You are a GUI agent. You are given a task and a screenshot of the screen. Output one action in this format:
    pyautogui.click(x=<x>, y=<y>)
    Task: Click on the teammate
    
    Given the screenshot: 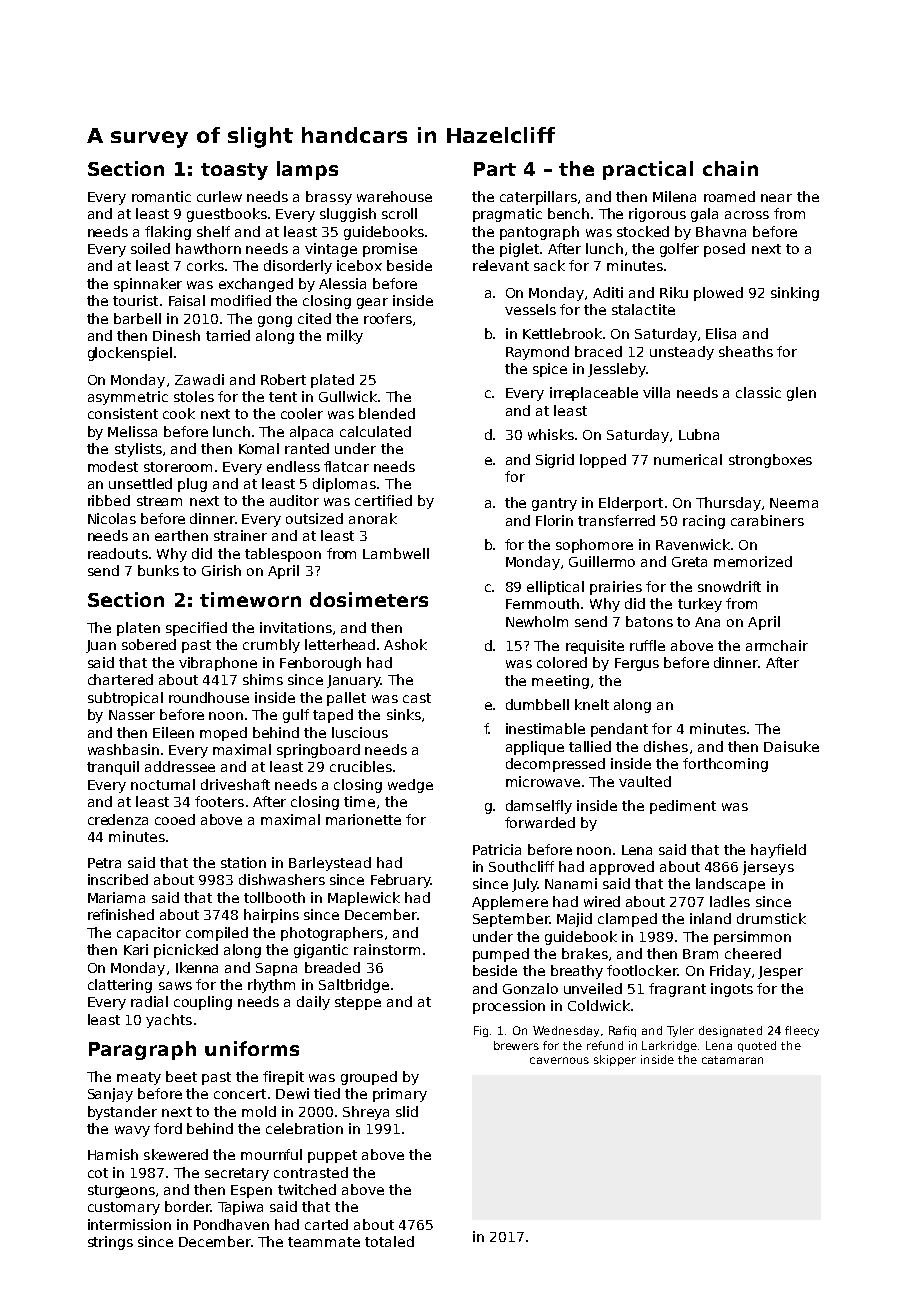 What is the action you would take?
    pyautogui.click(x=324, y=1242)
